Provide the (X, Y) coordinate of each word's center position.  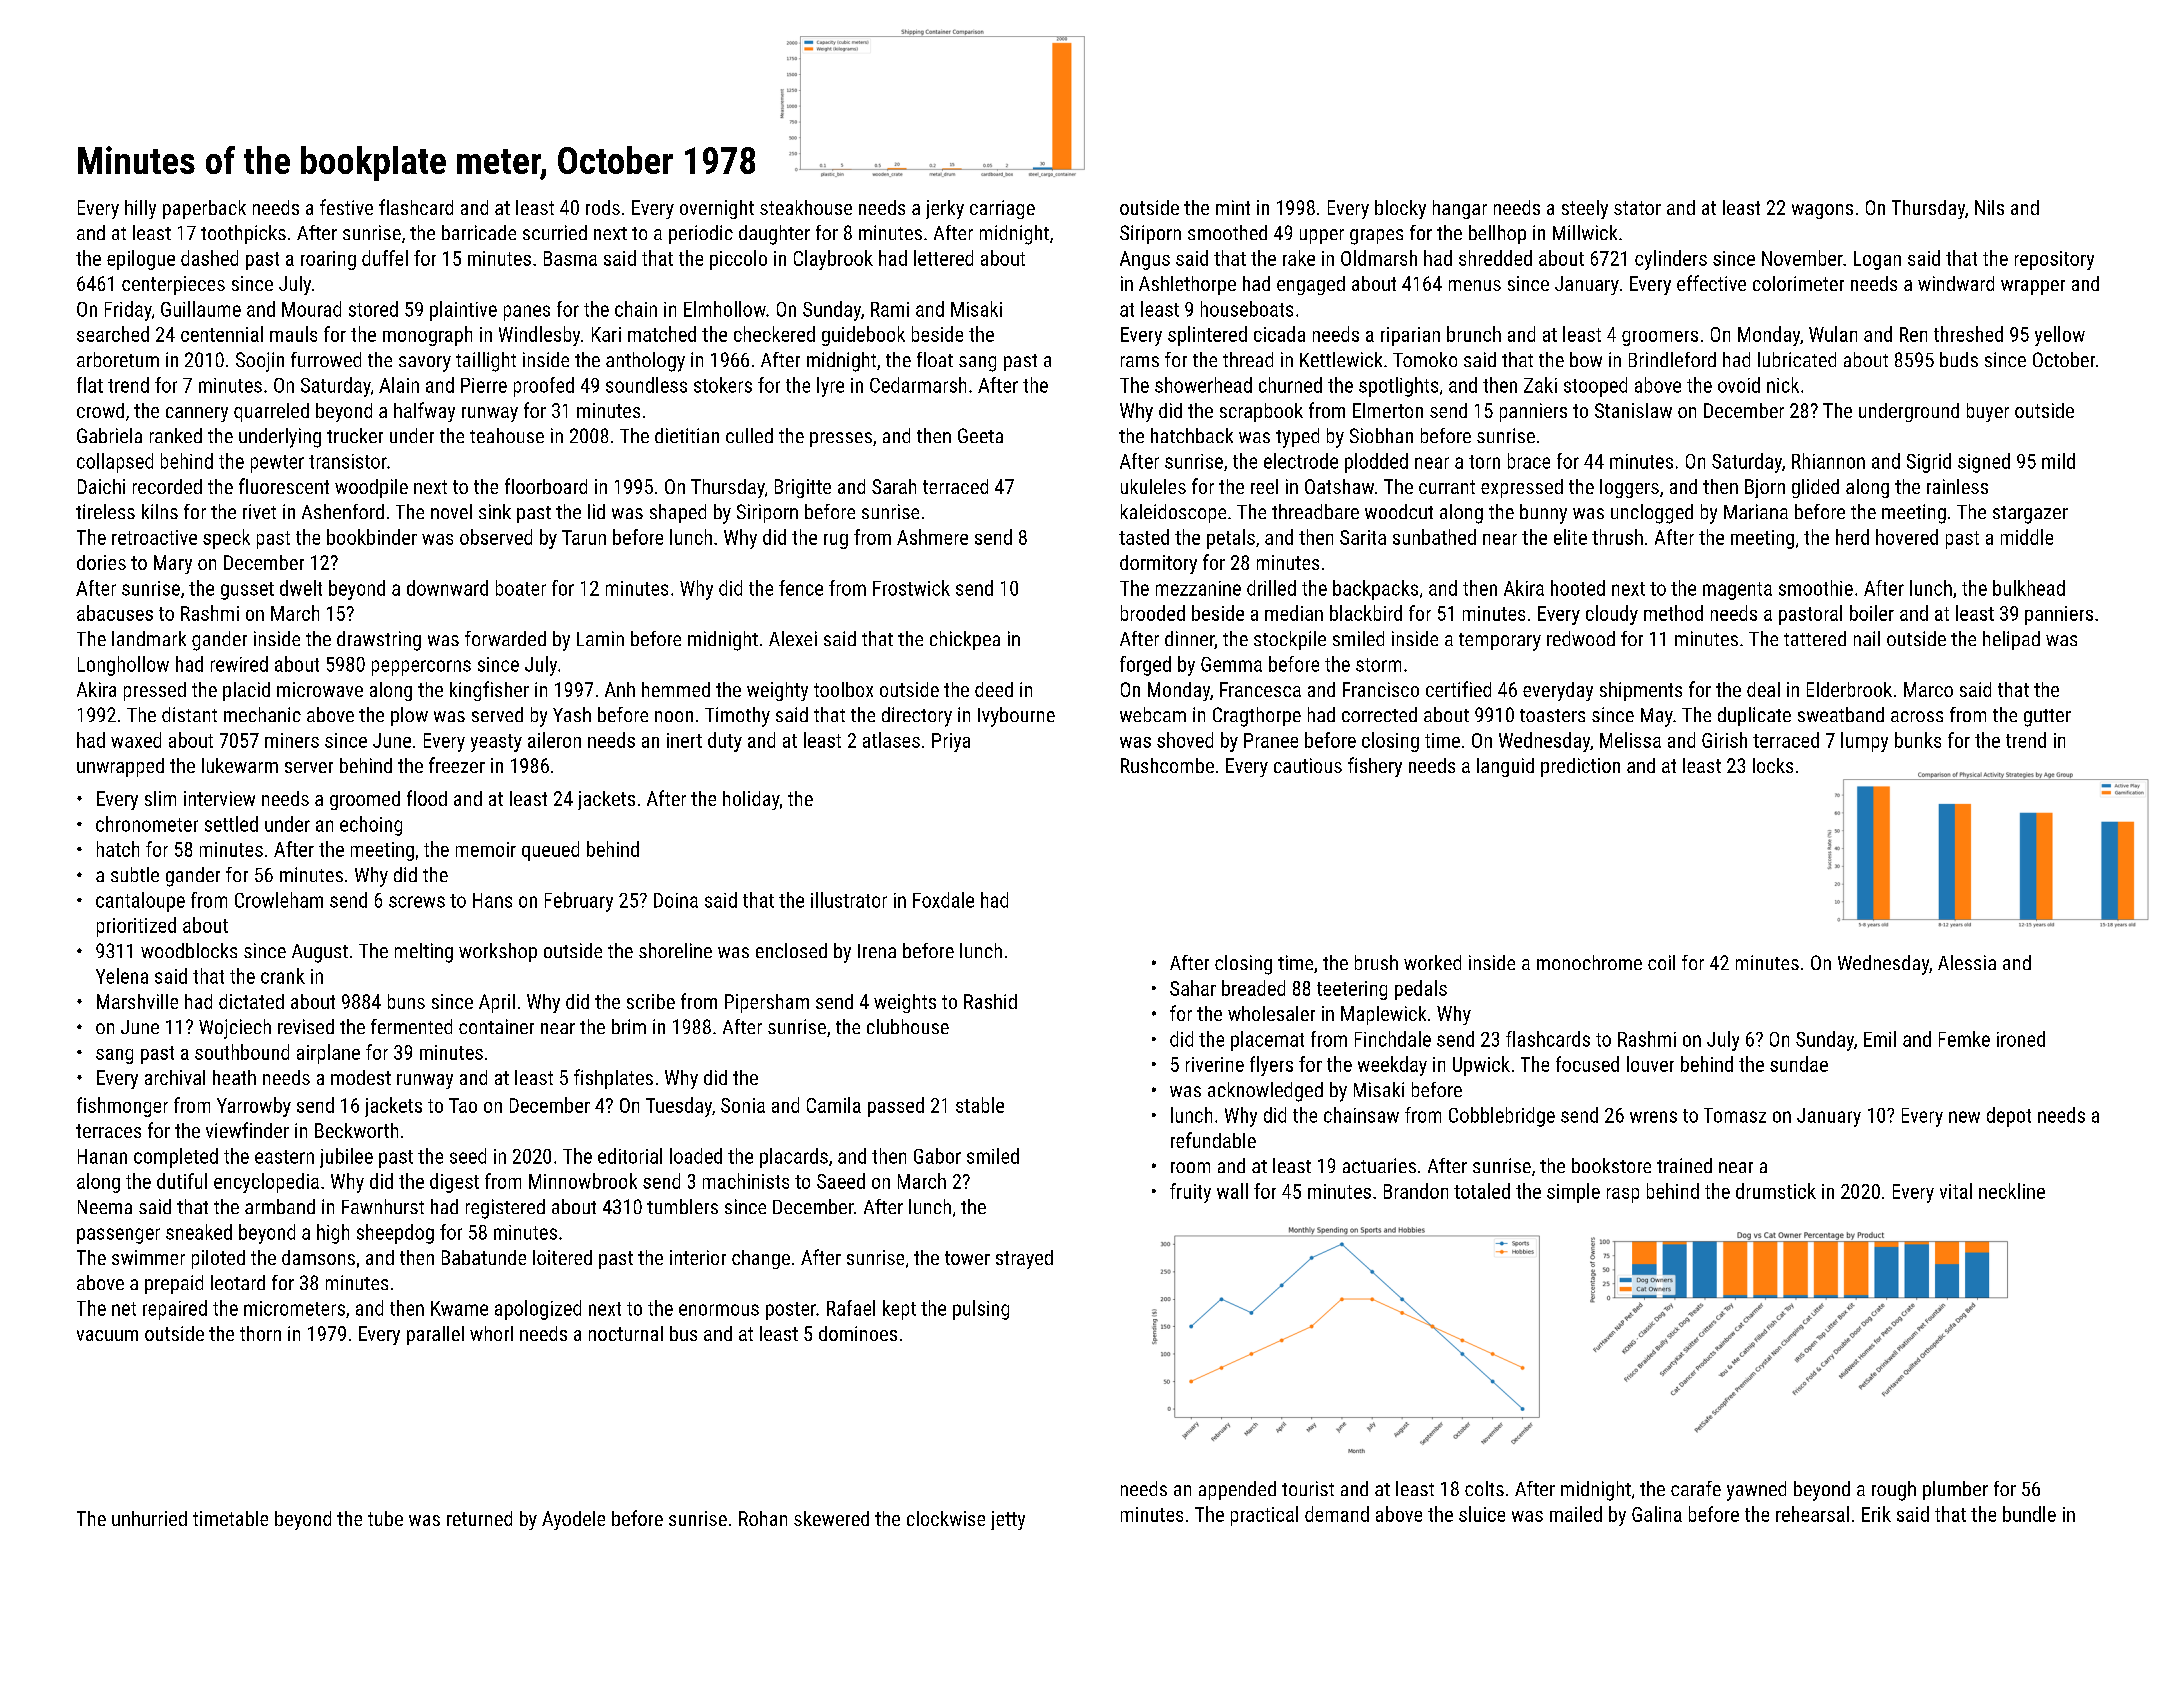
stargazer (2030, 515)
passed (896, 1107)
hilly (140, 209)
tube (385, 1518)
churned (1290, 385)
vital (1956, 1191)
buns (406, 1001)
